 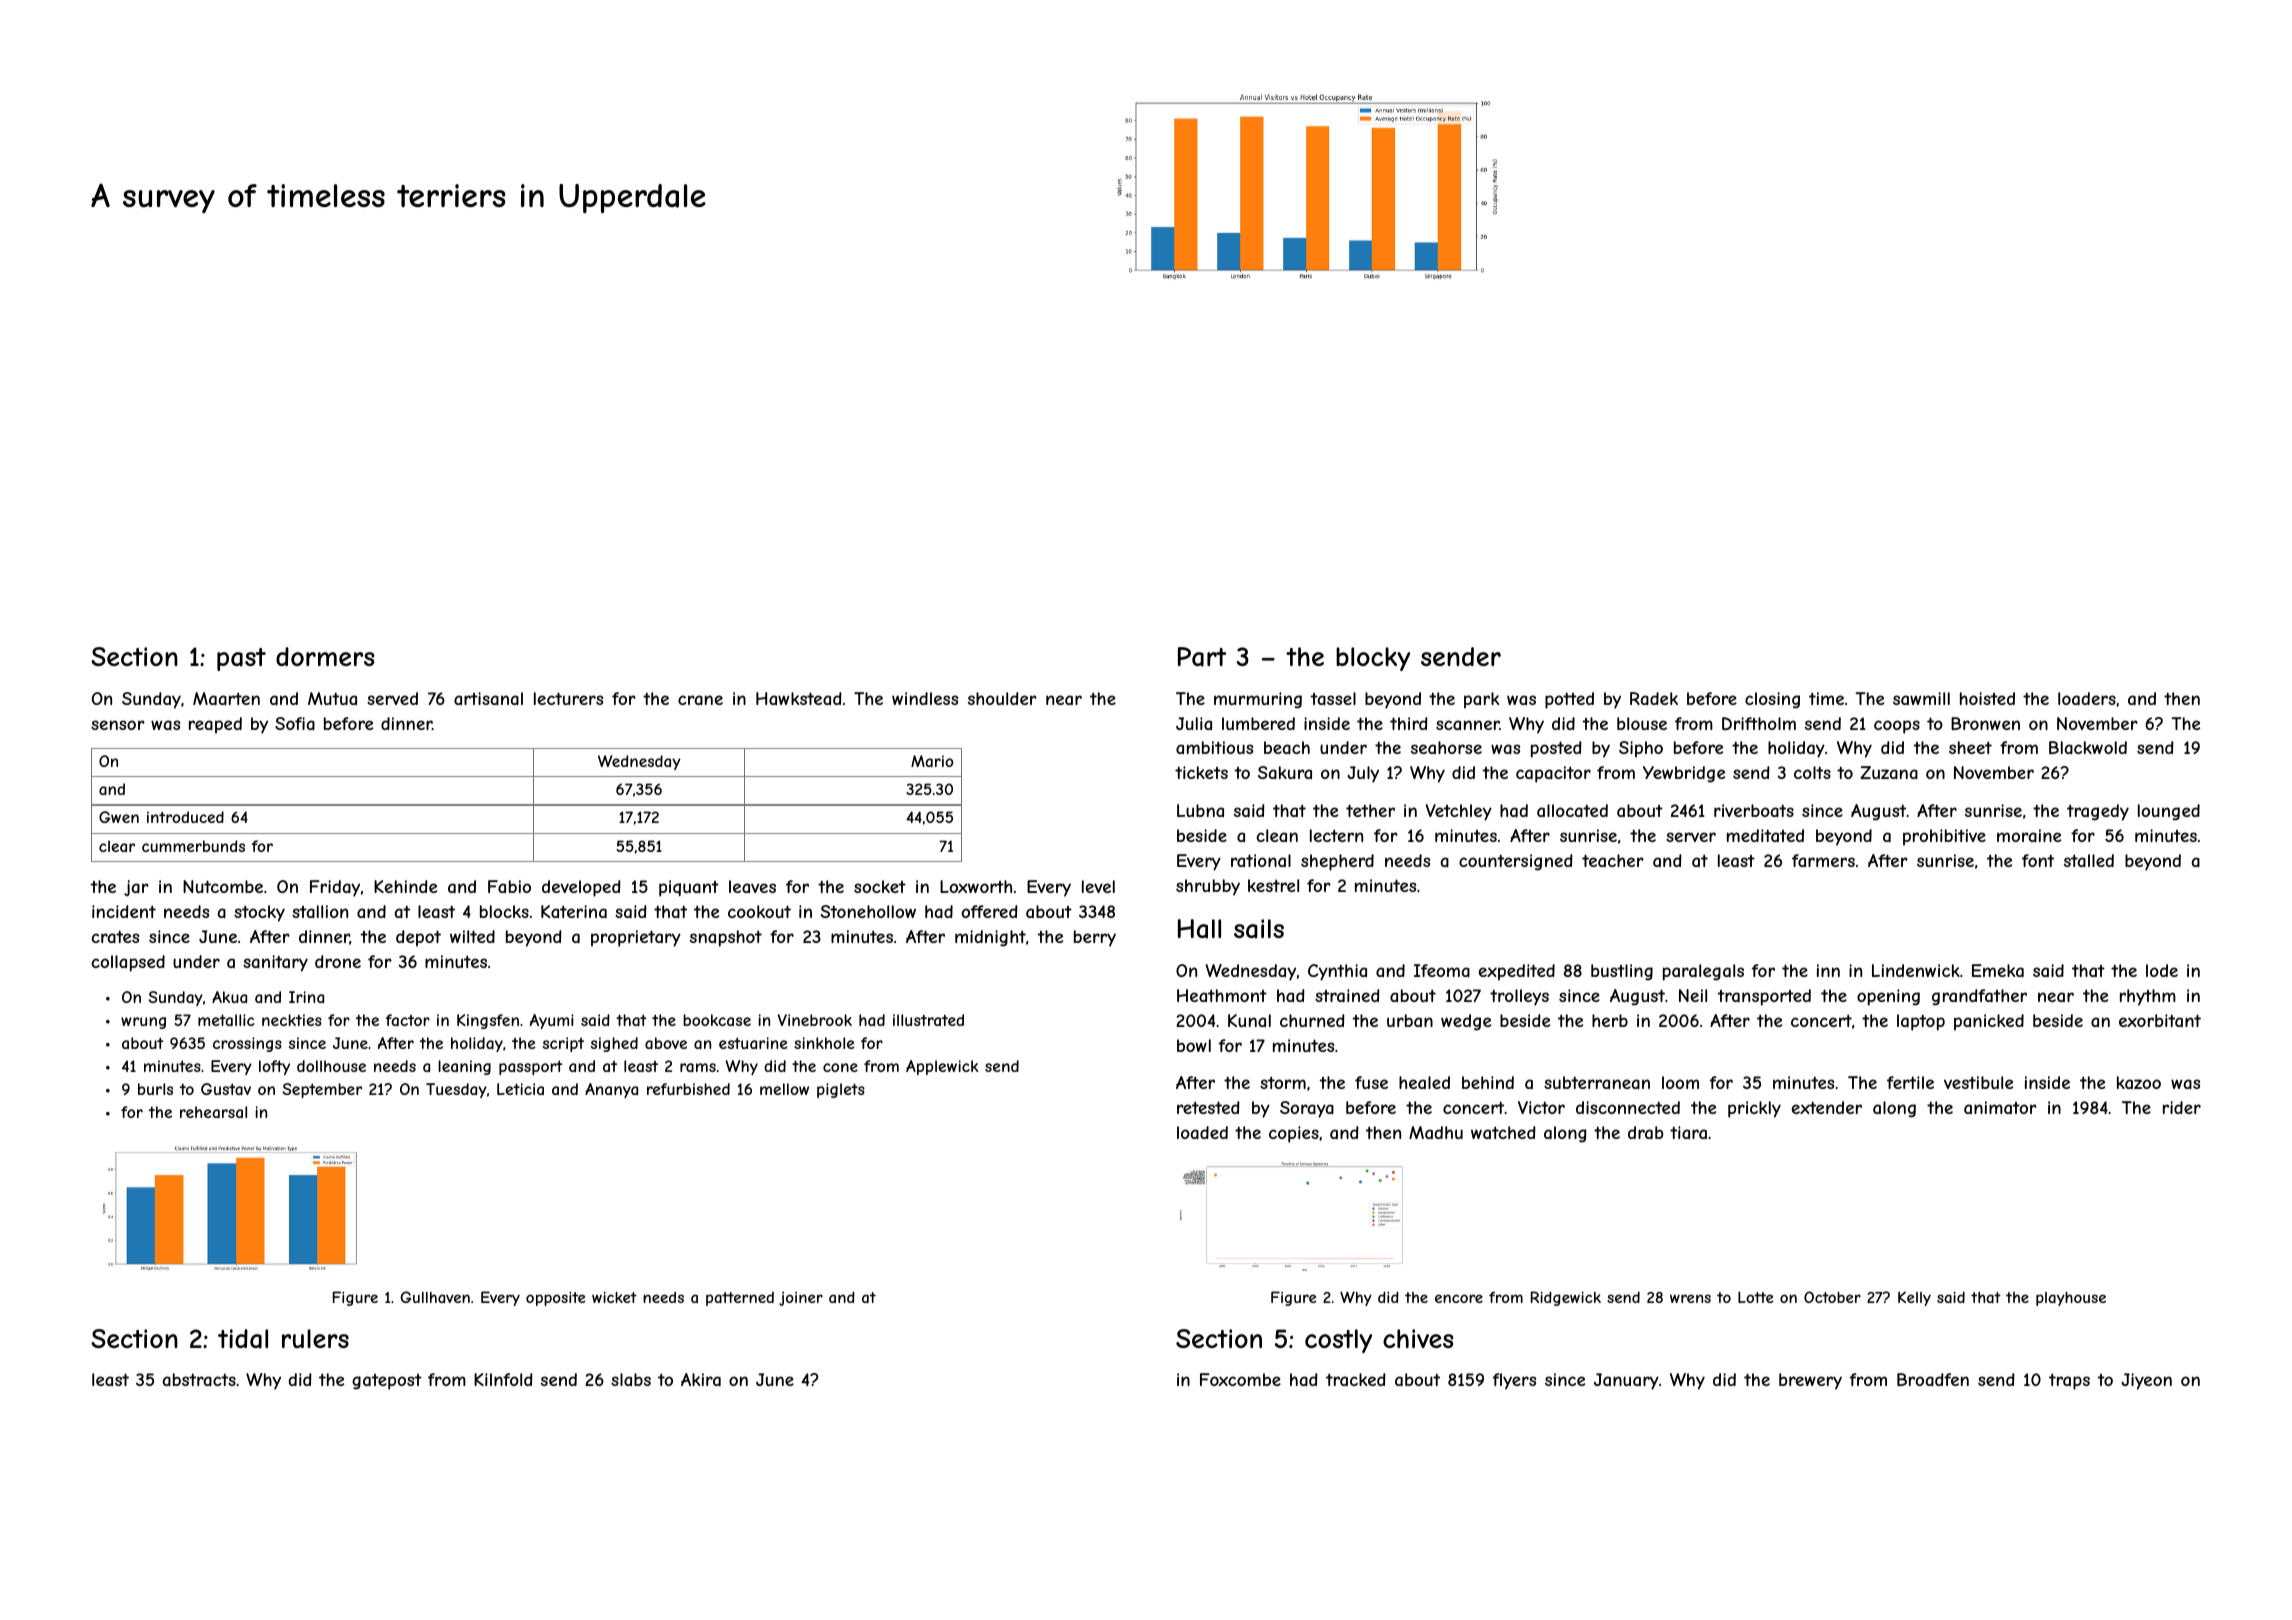 I want to click on burls, so click(x=155, y=1089).
